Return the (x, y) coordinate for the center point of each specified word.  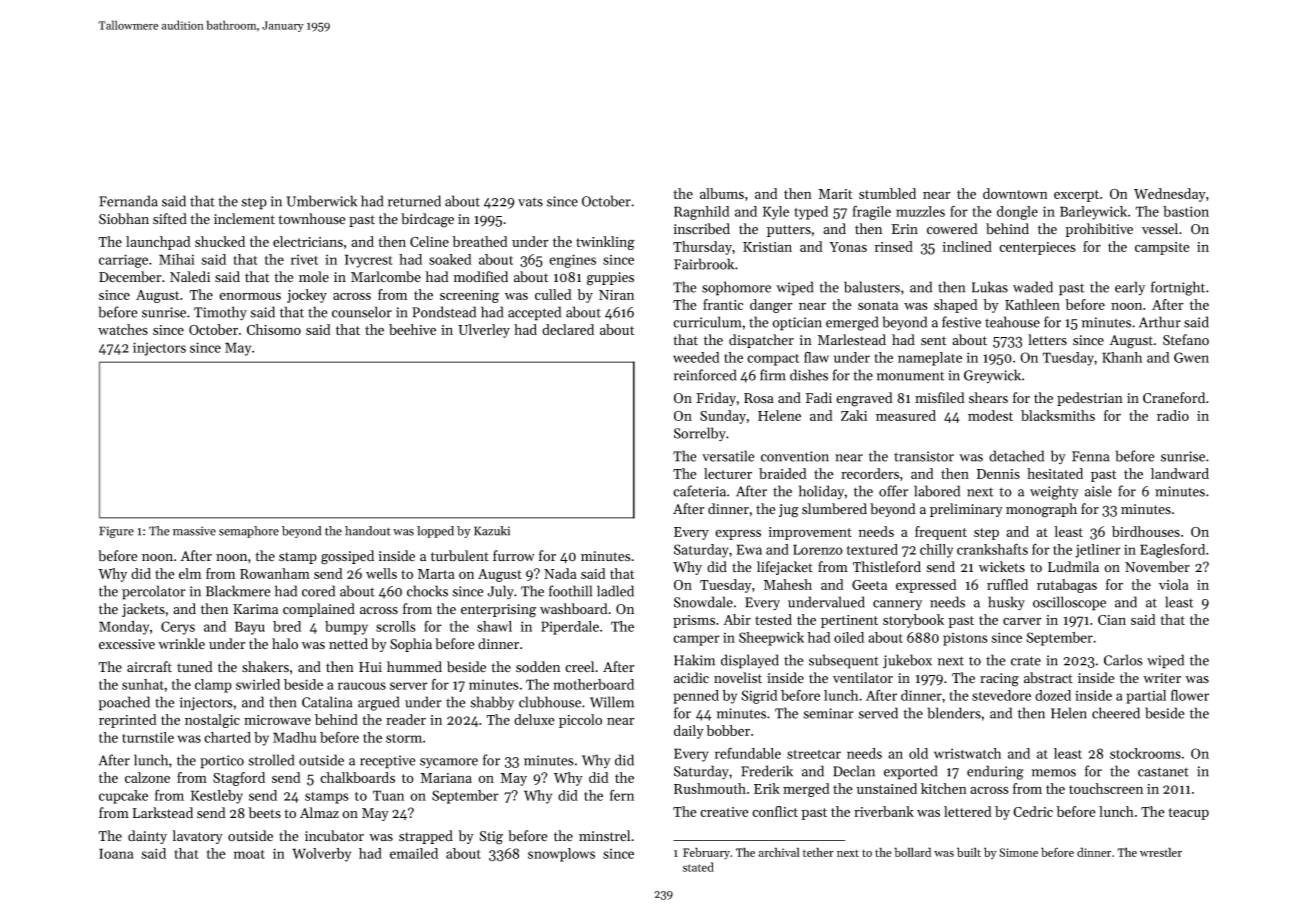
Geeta (869, 584)
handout (368, 531)
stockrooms (1145, 753)
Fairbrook (704, 264)
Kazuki (492, 531)
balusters (872, 287)
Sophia (411, 645)
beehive (412, 329)
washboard (574, 609)
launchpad (158, 243)
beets (264, 813)
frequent (941, 533)
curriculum (707, 322)
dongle (1017, 213)
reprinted (128, 721)
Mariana (446, 778)
